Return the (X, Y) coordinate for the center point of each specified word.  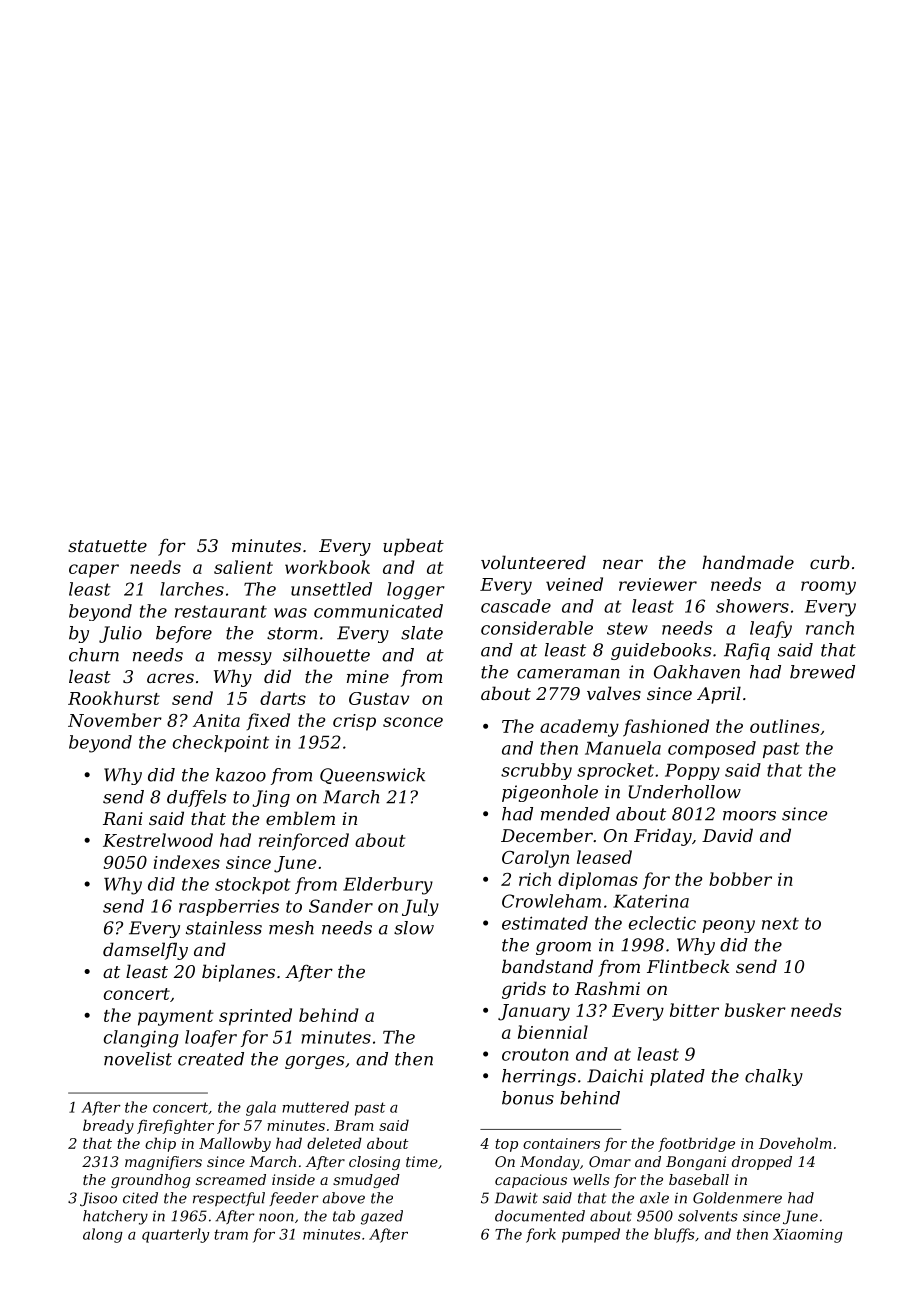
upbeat (413, 547)
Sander (341, 906)
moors (749, 816)
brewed (822, 672)
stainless (224, 928)
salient (243, 567)
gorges (314, 1062)
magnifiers (163, 1163)
